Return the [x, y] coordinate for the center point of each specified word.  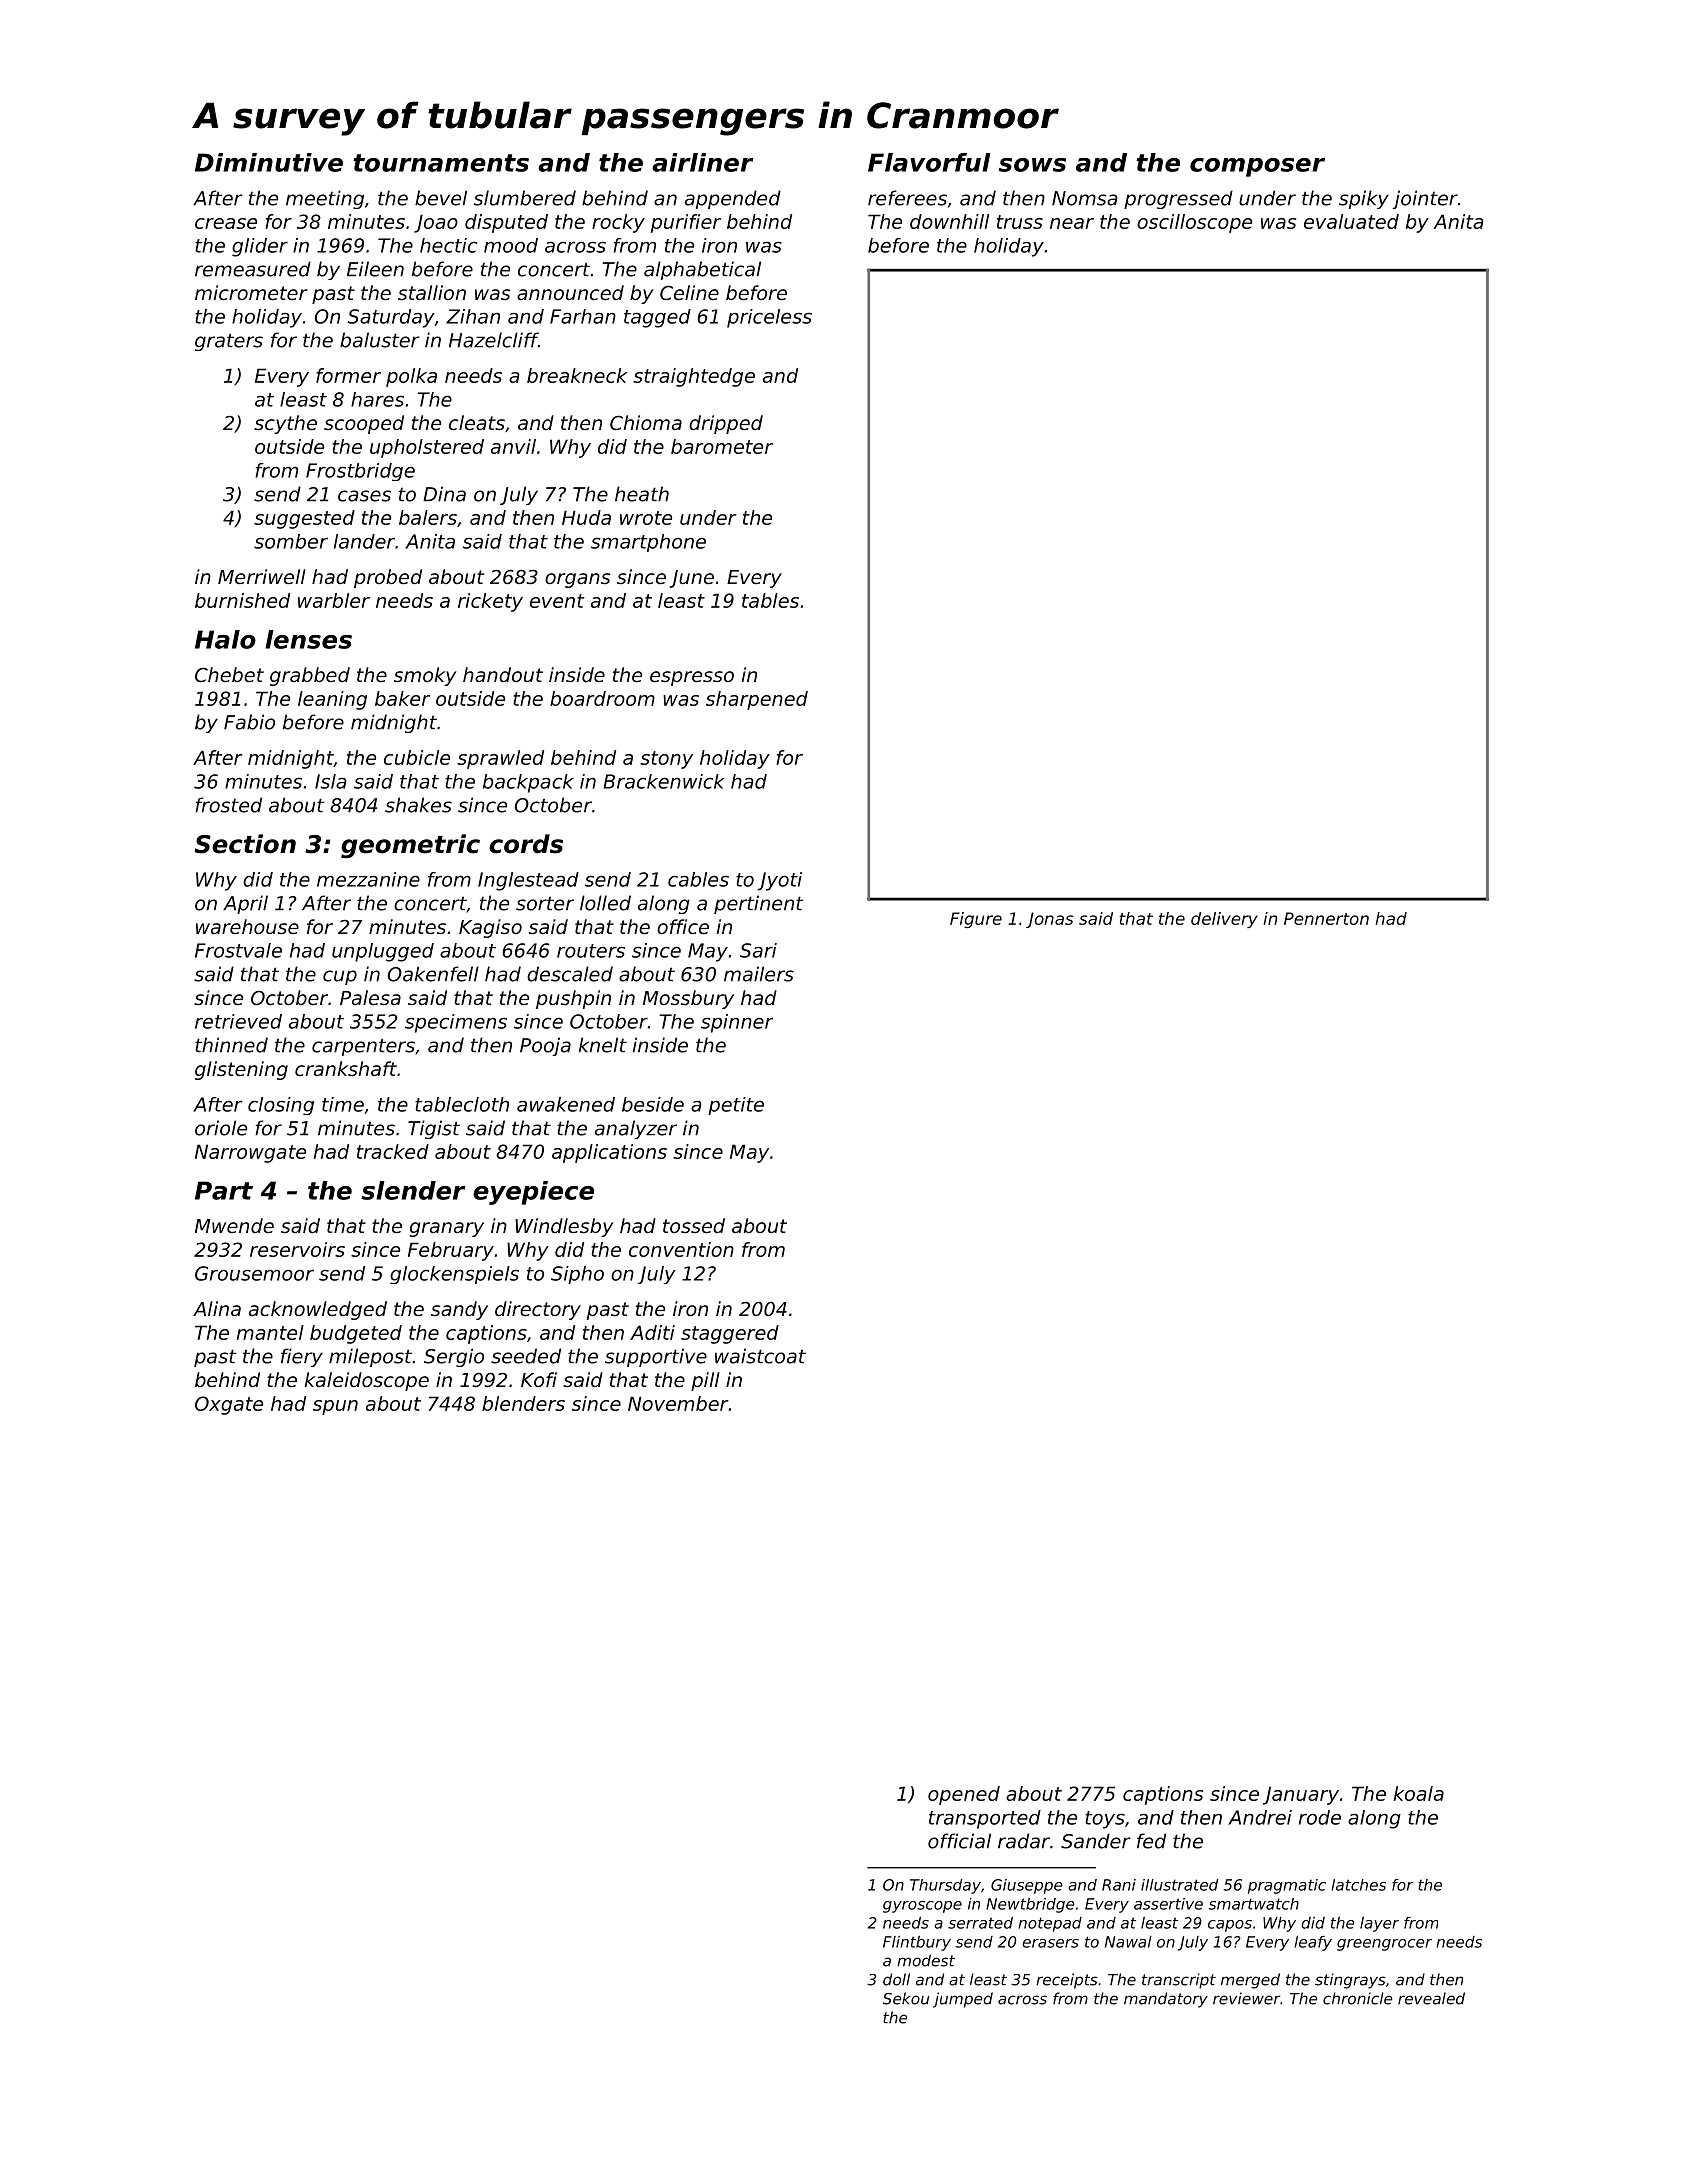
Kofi [539, 1379]
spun [335, 1407]
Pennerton [1326, 918]
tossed [694, 1225]
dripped [726, 424]
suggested [304, 519]
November [678, 1403]
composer [1257, 167]
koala [1419, 1793]
